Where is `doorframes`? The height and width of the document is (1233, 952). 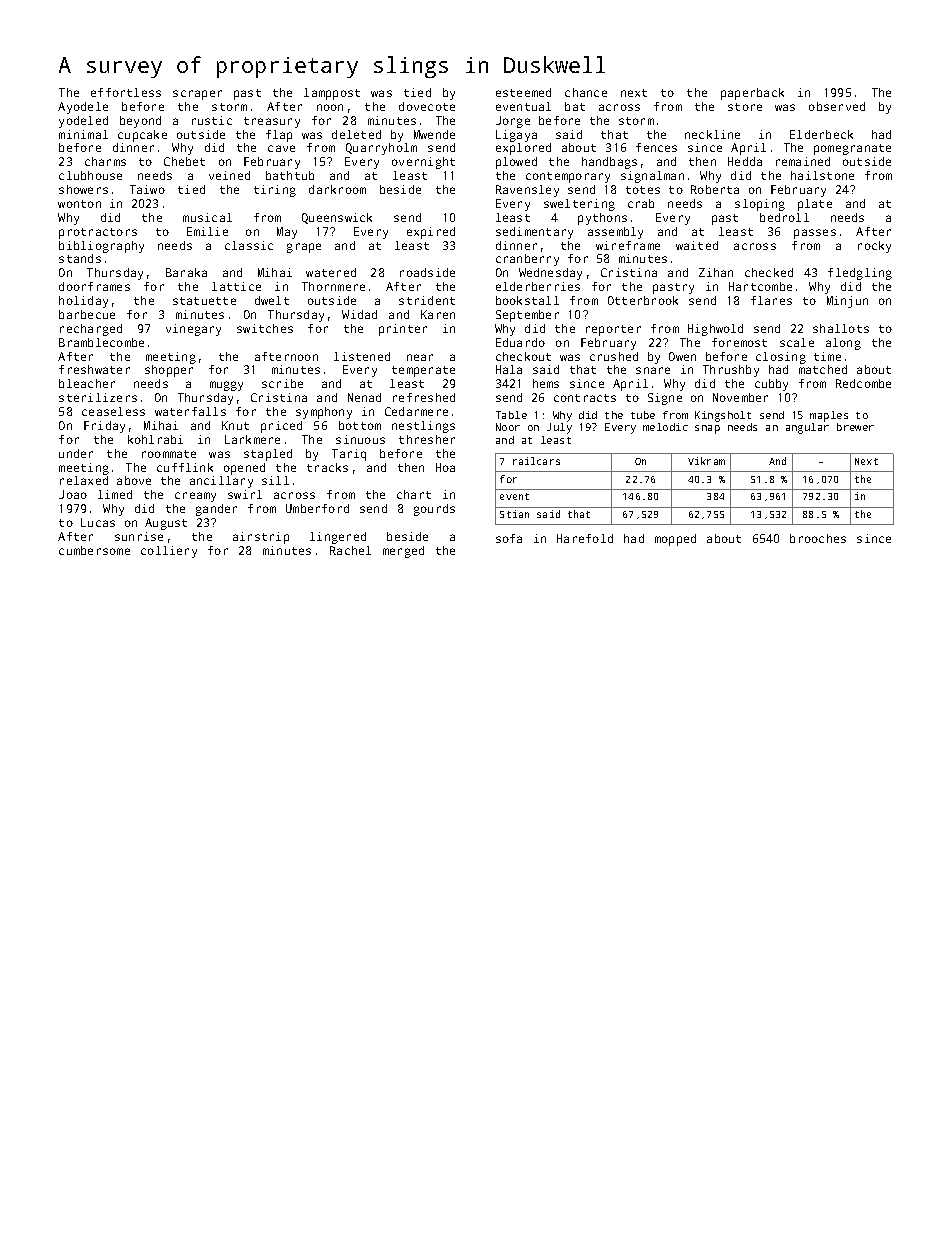
doorframes is located at coordinates (94, 286).
